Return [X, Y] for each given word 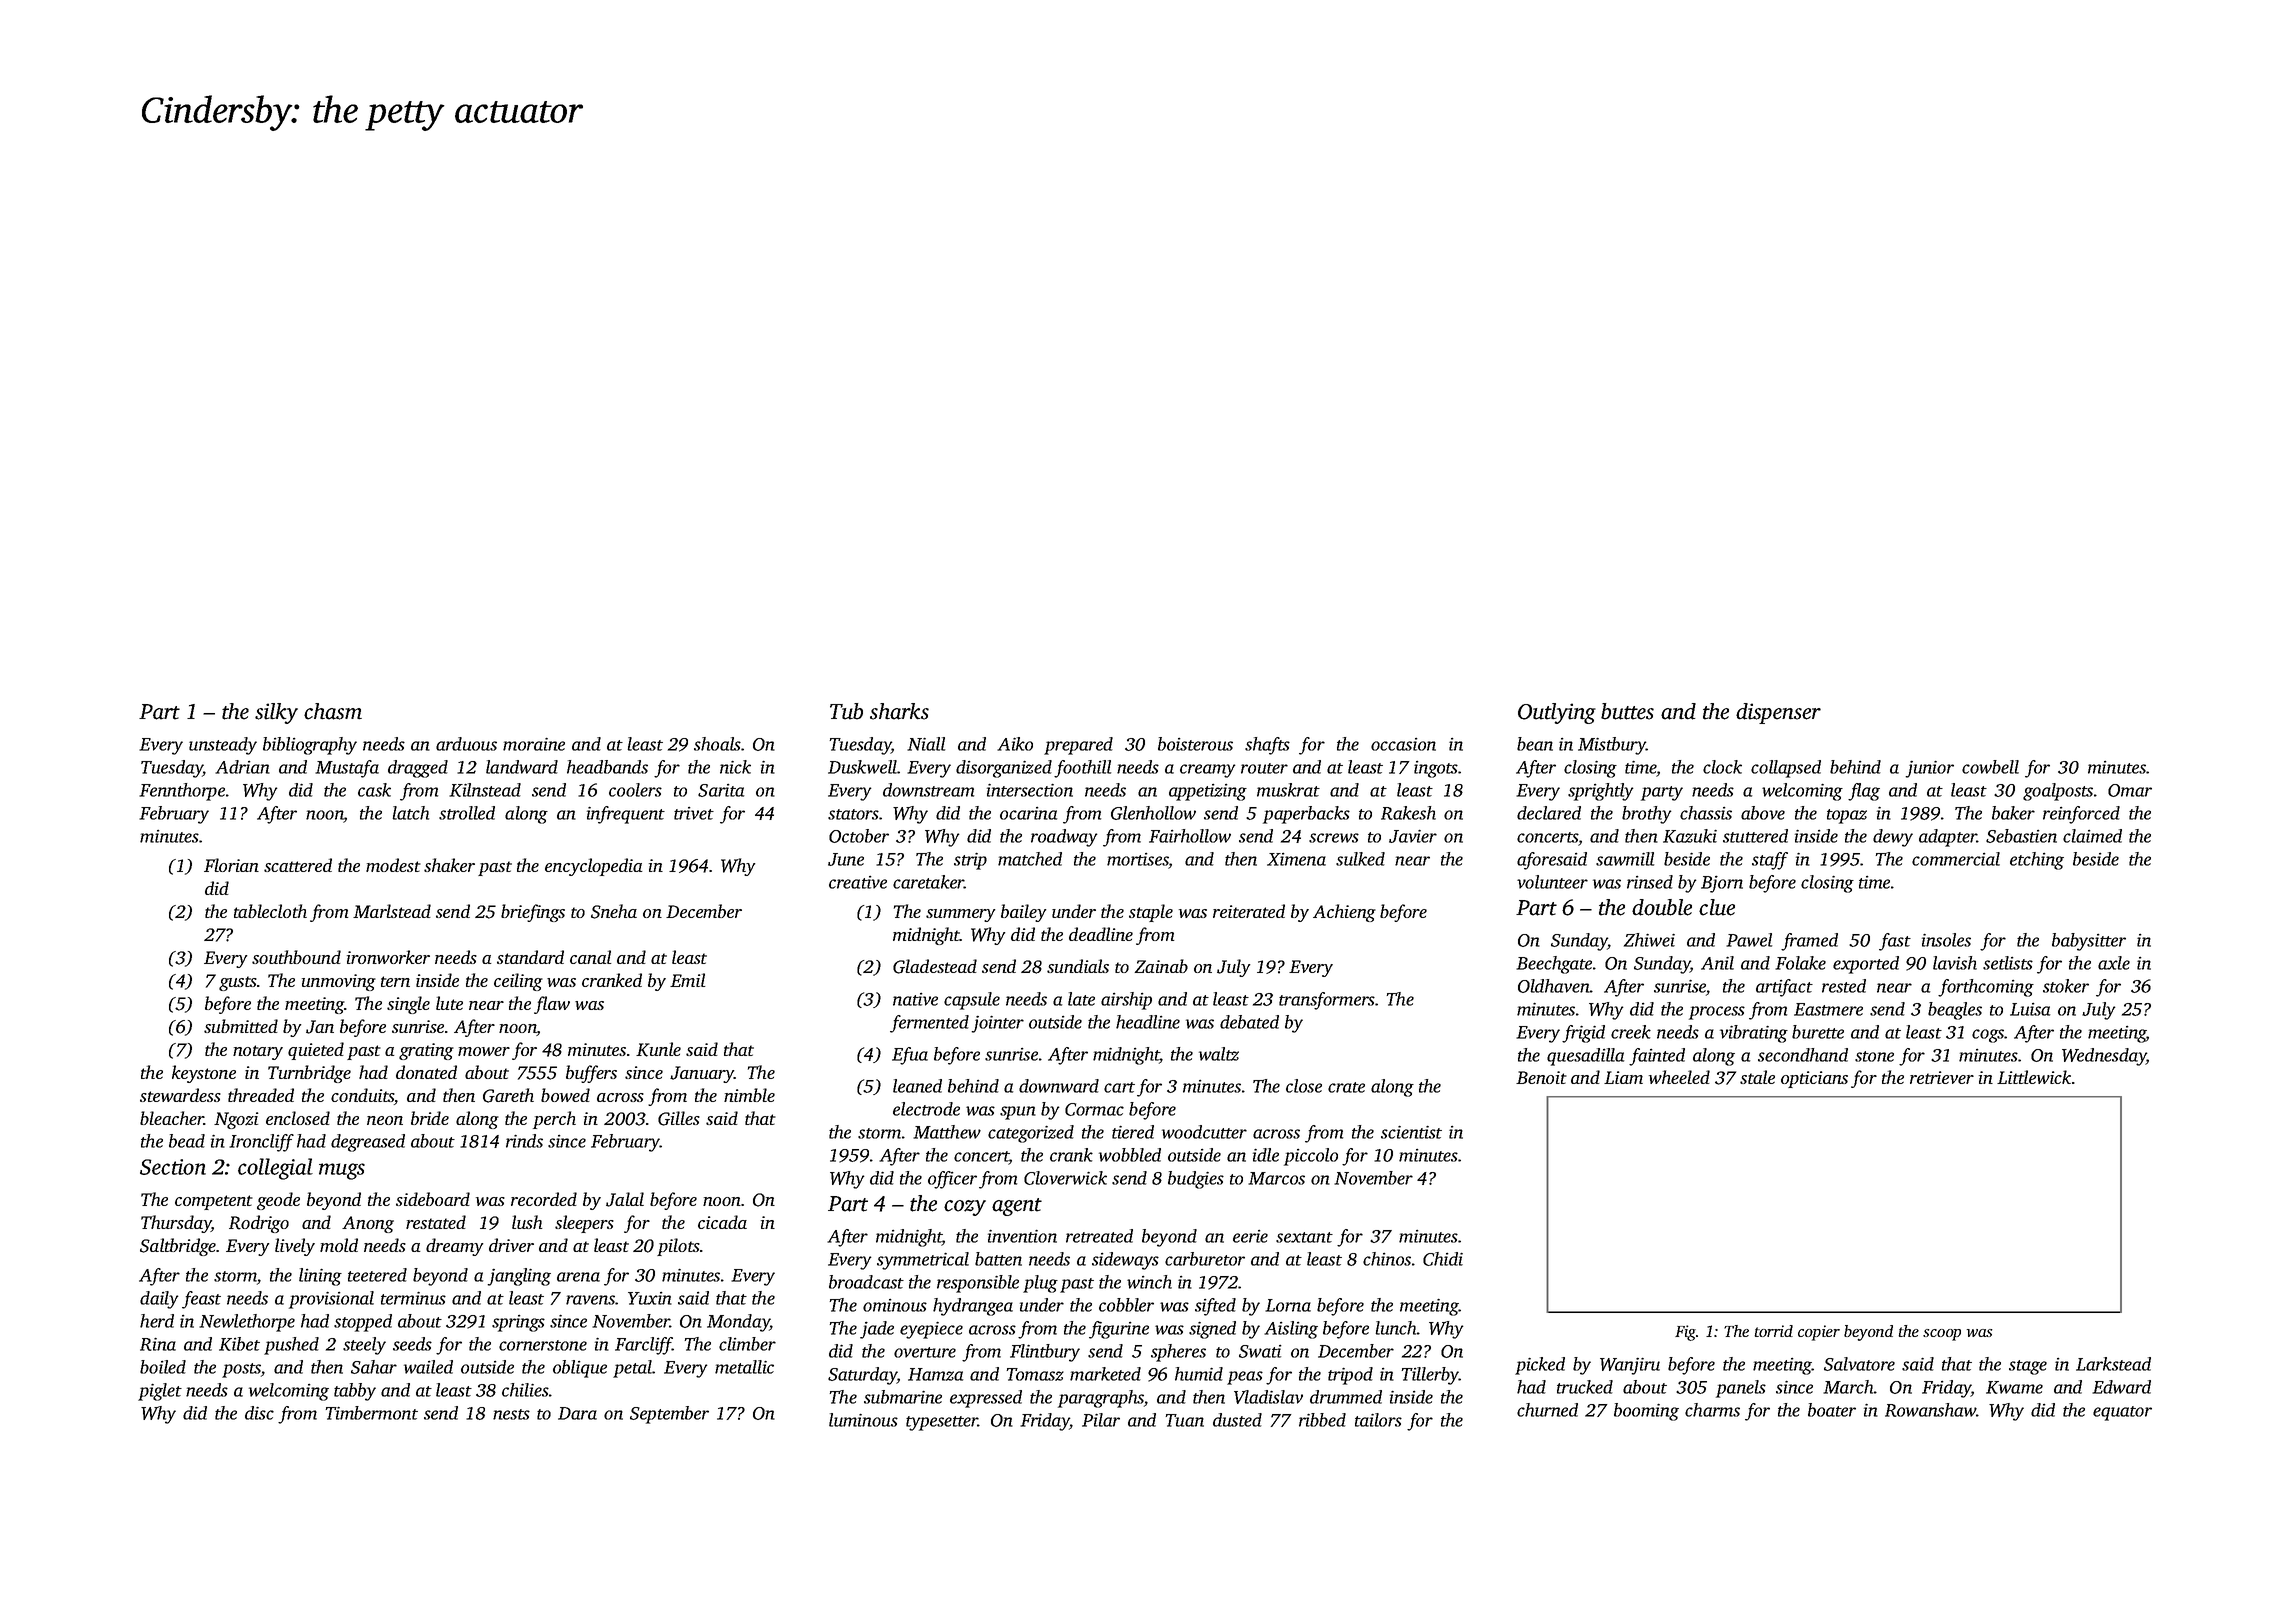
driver [511, 1245]
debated [1249, 1022]
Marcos [1276, 1178]
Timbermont [371, 1413]
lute [449, 1003]
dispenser [1778, 713]
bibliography [310, 746]
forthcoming [1986, 988]
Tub [846, 711]
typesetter [942, 1423]
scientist [1411, 1132]
